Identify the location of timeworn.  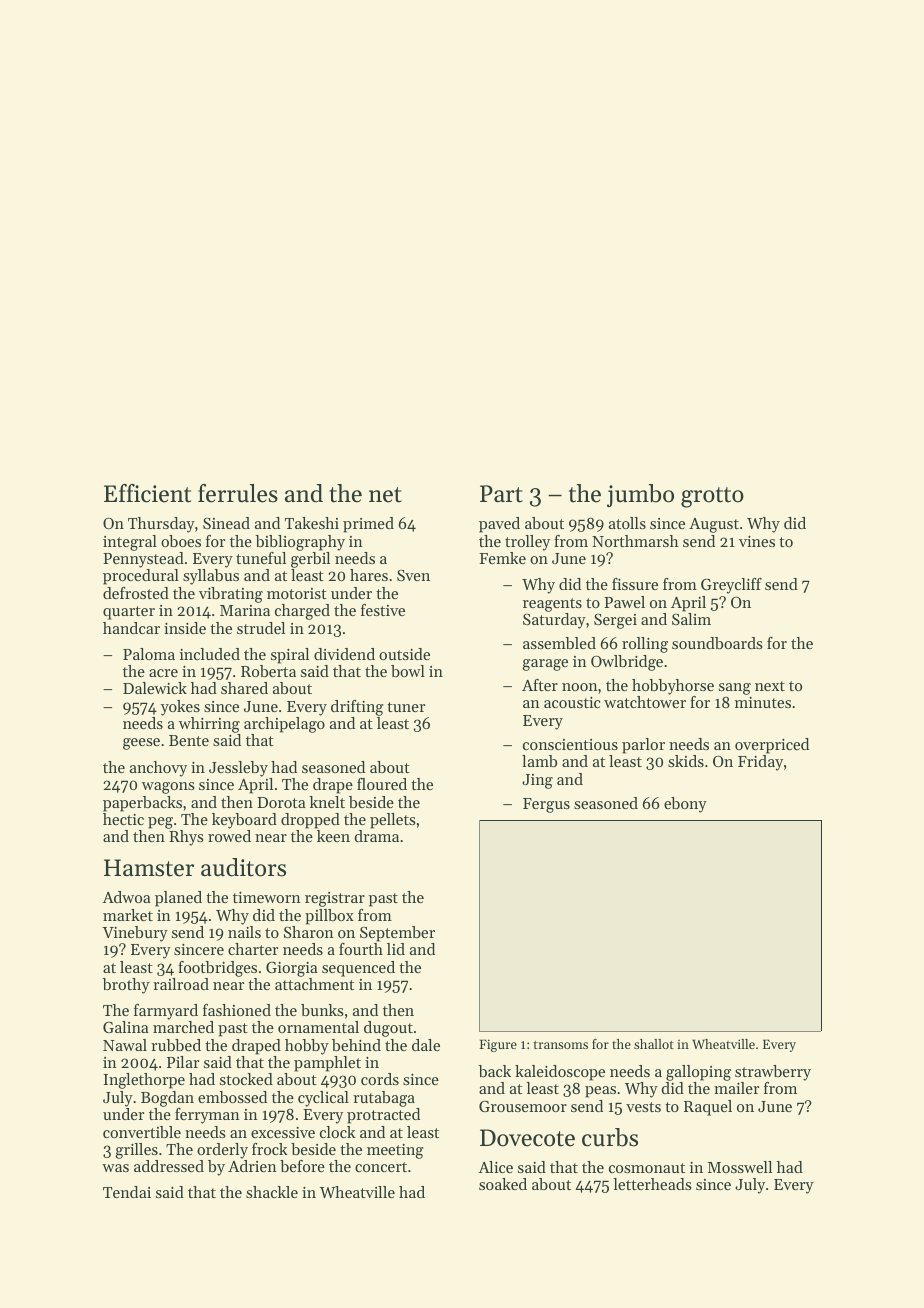
(267, 897).
